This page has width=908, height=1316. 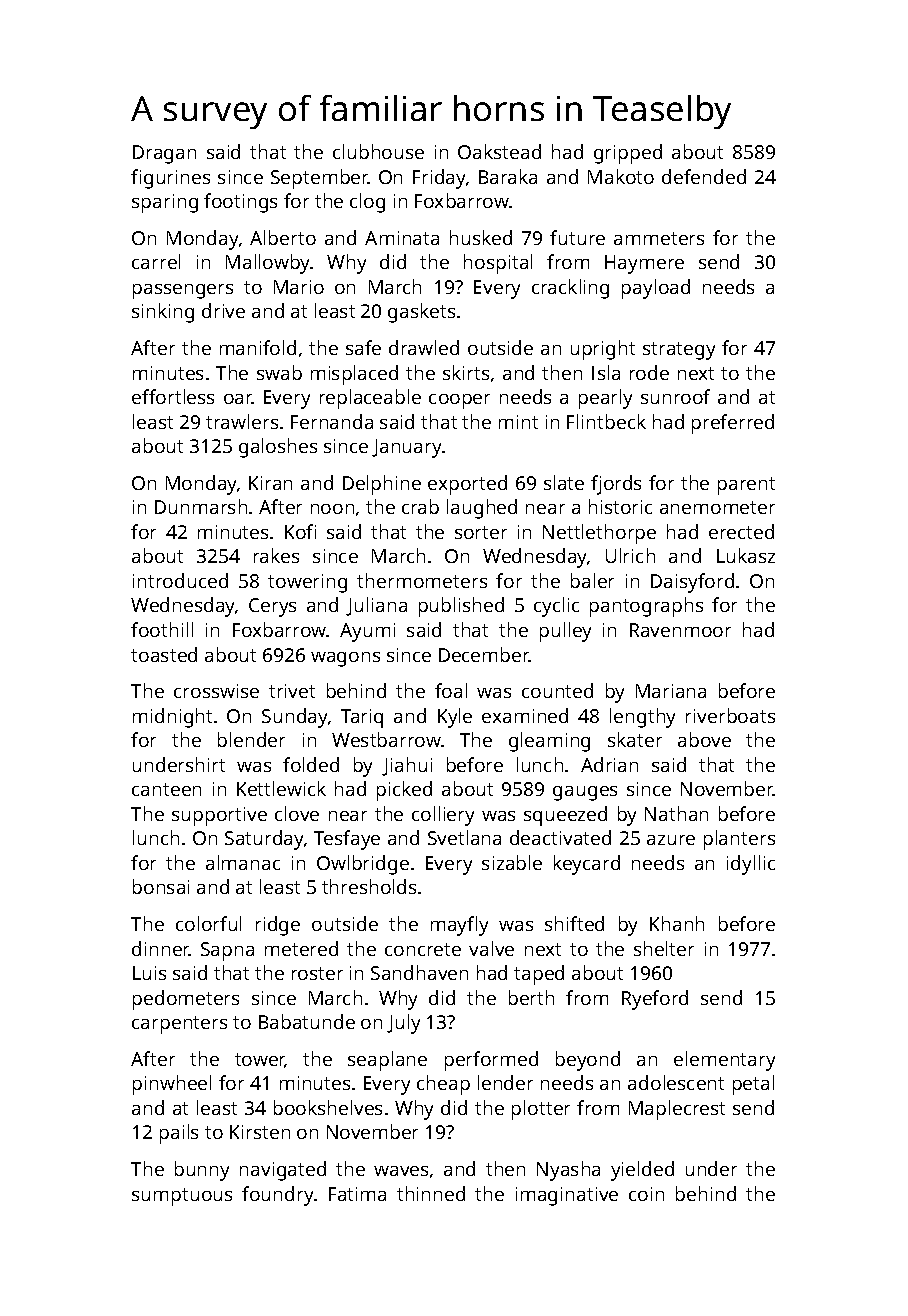 What do you see at coordinates (464, 837) in the page?
I see `Svetlana` at bounding box center [464, 837].
